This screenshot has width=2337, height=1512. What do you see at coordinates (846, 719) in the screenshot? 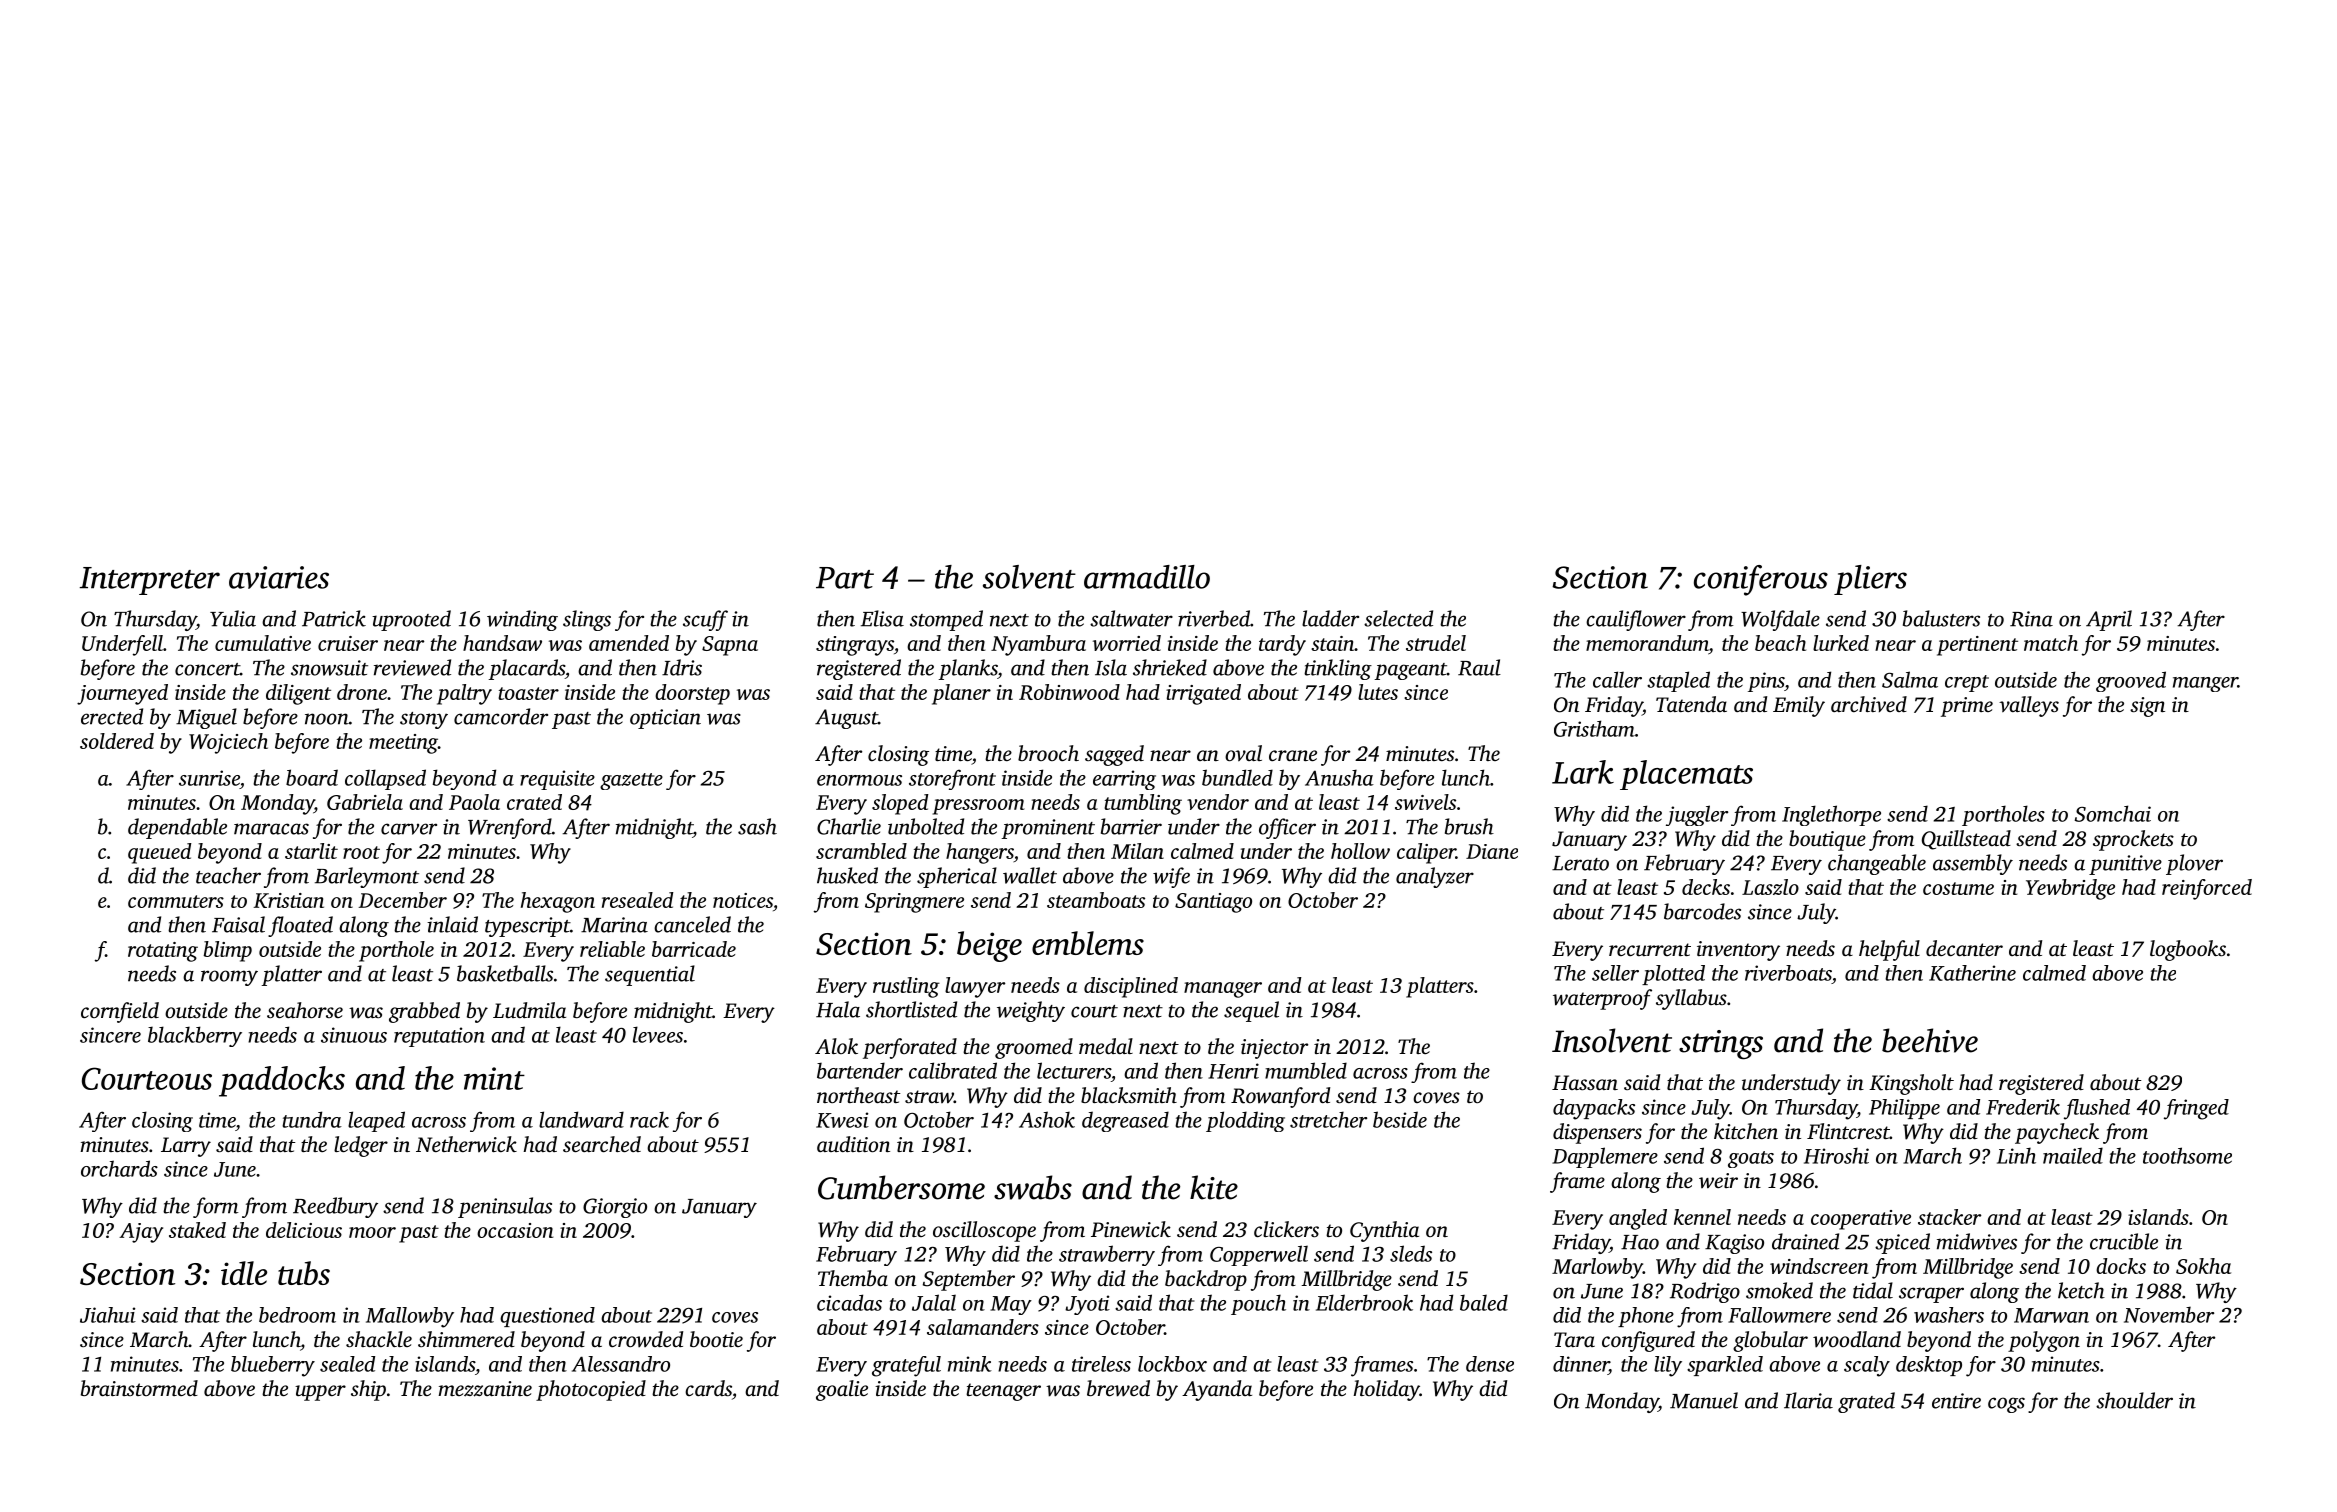
I see `August` at bounding box center [846, 719].
